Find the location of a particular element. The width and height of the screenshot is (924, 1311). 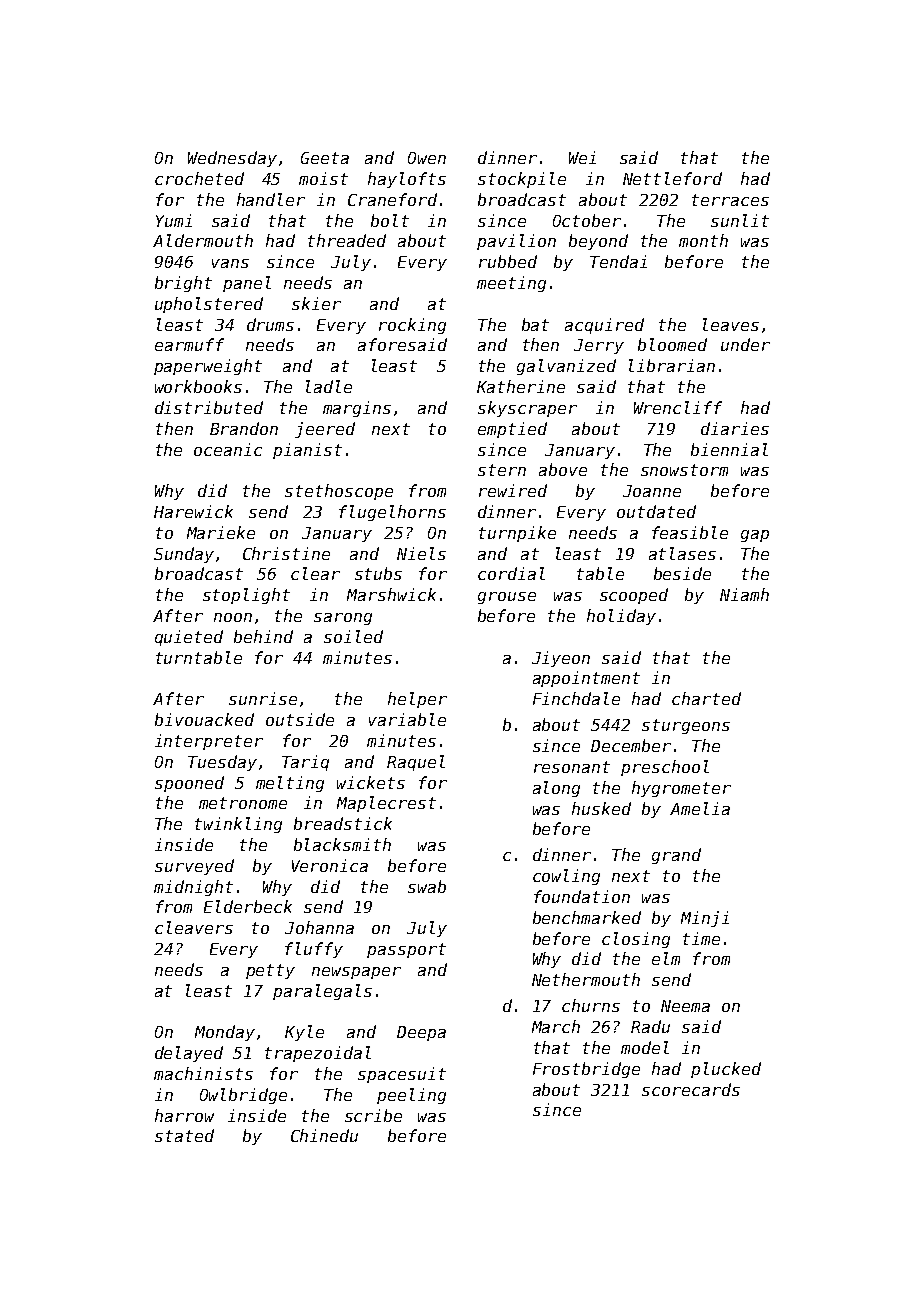

spooned is located at coordinates (189, 784).
